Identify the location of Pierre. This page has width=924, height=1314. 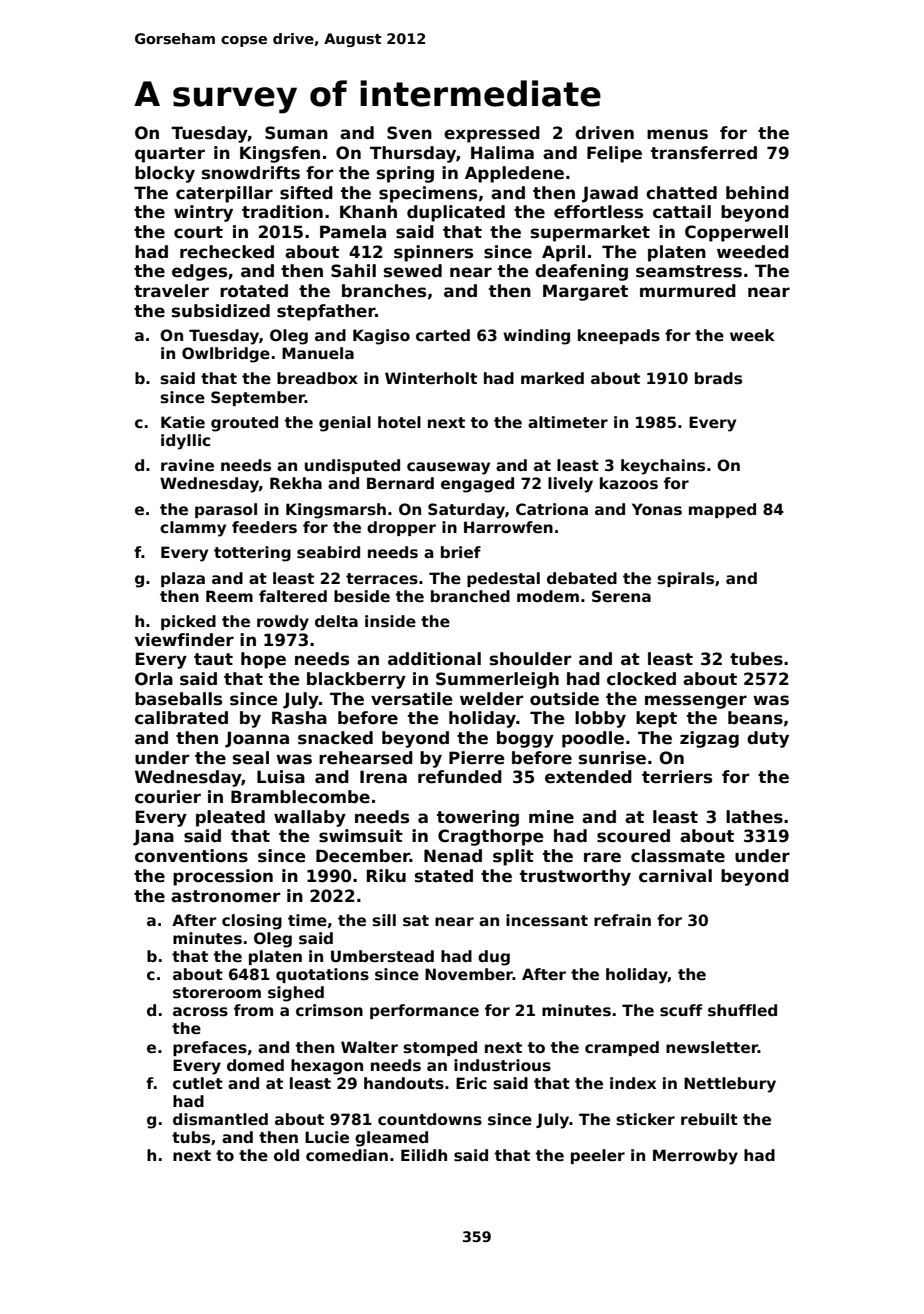
(477, 758).
